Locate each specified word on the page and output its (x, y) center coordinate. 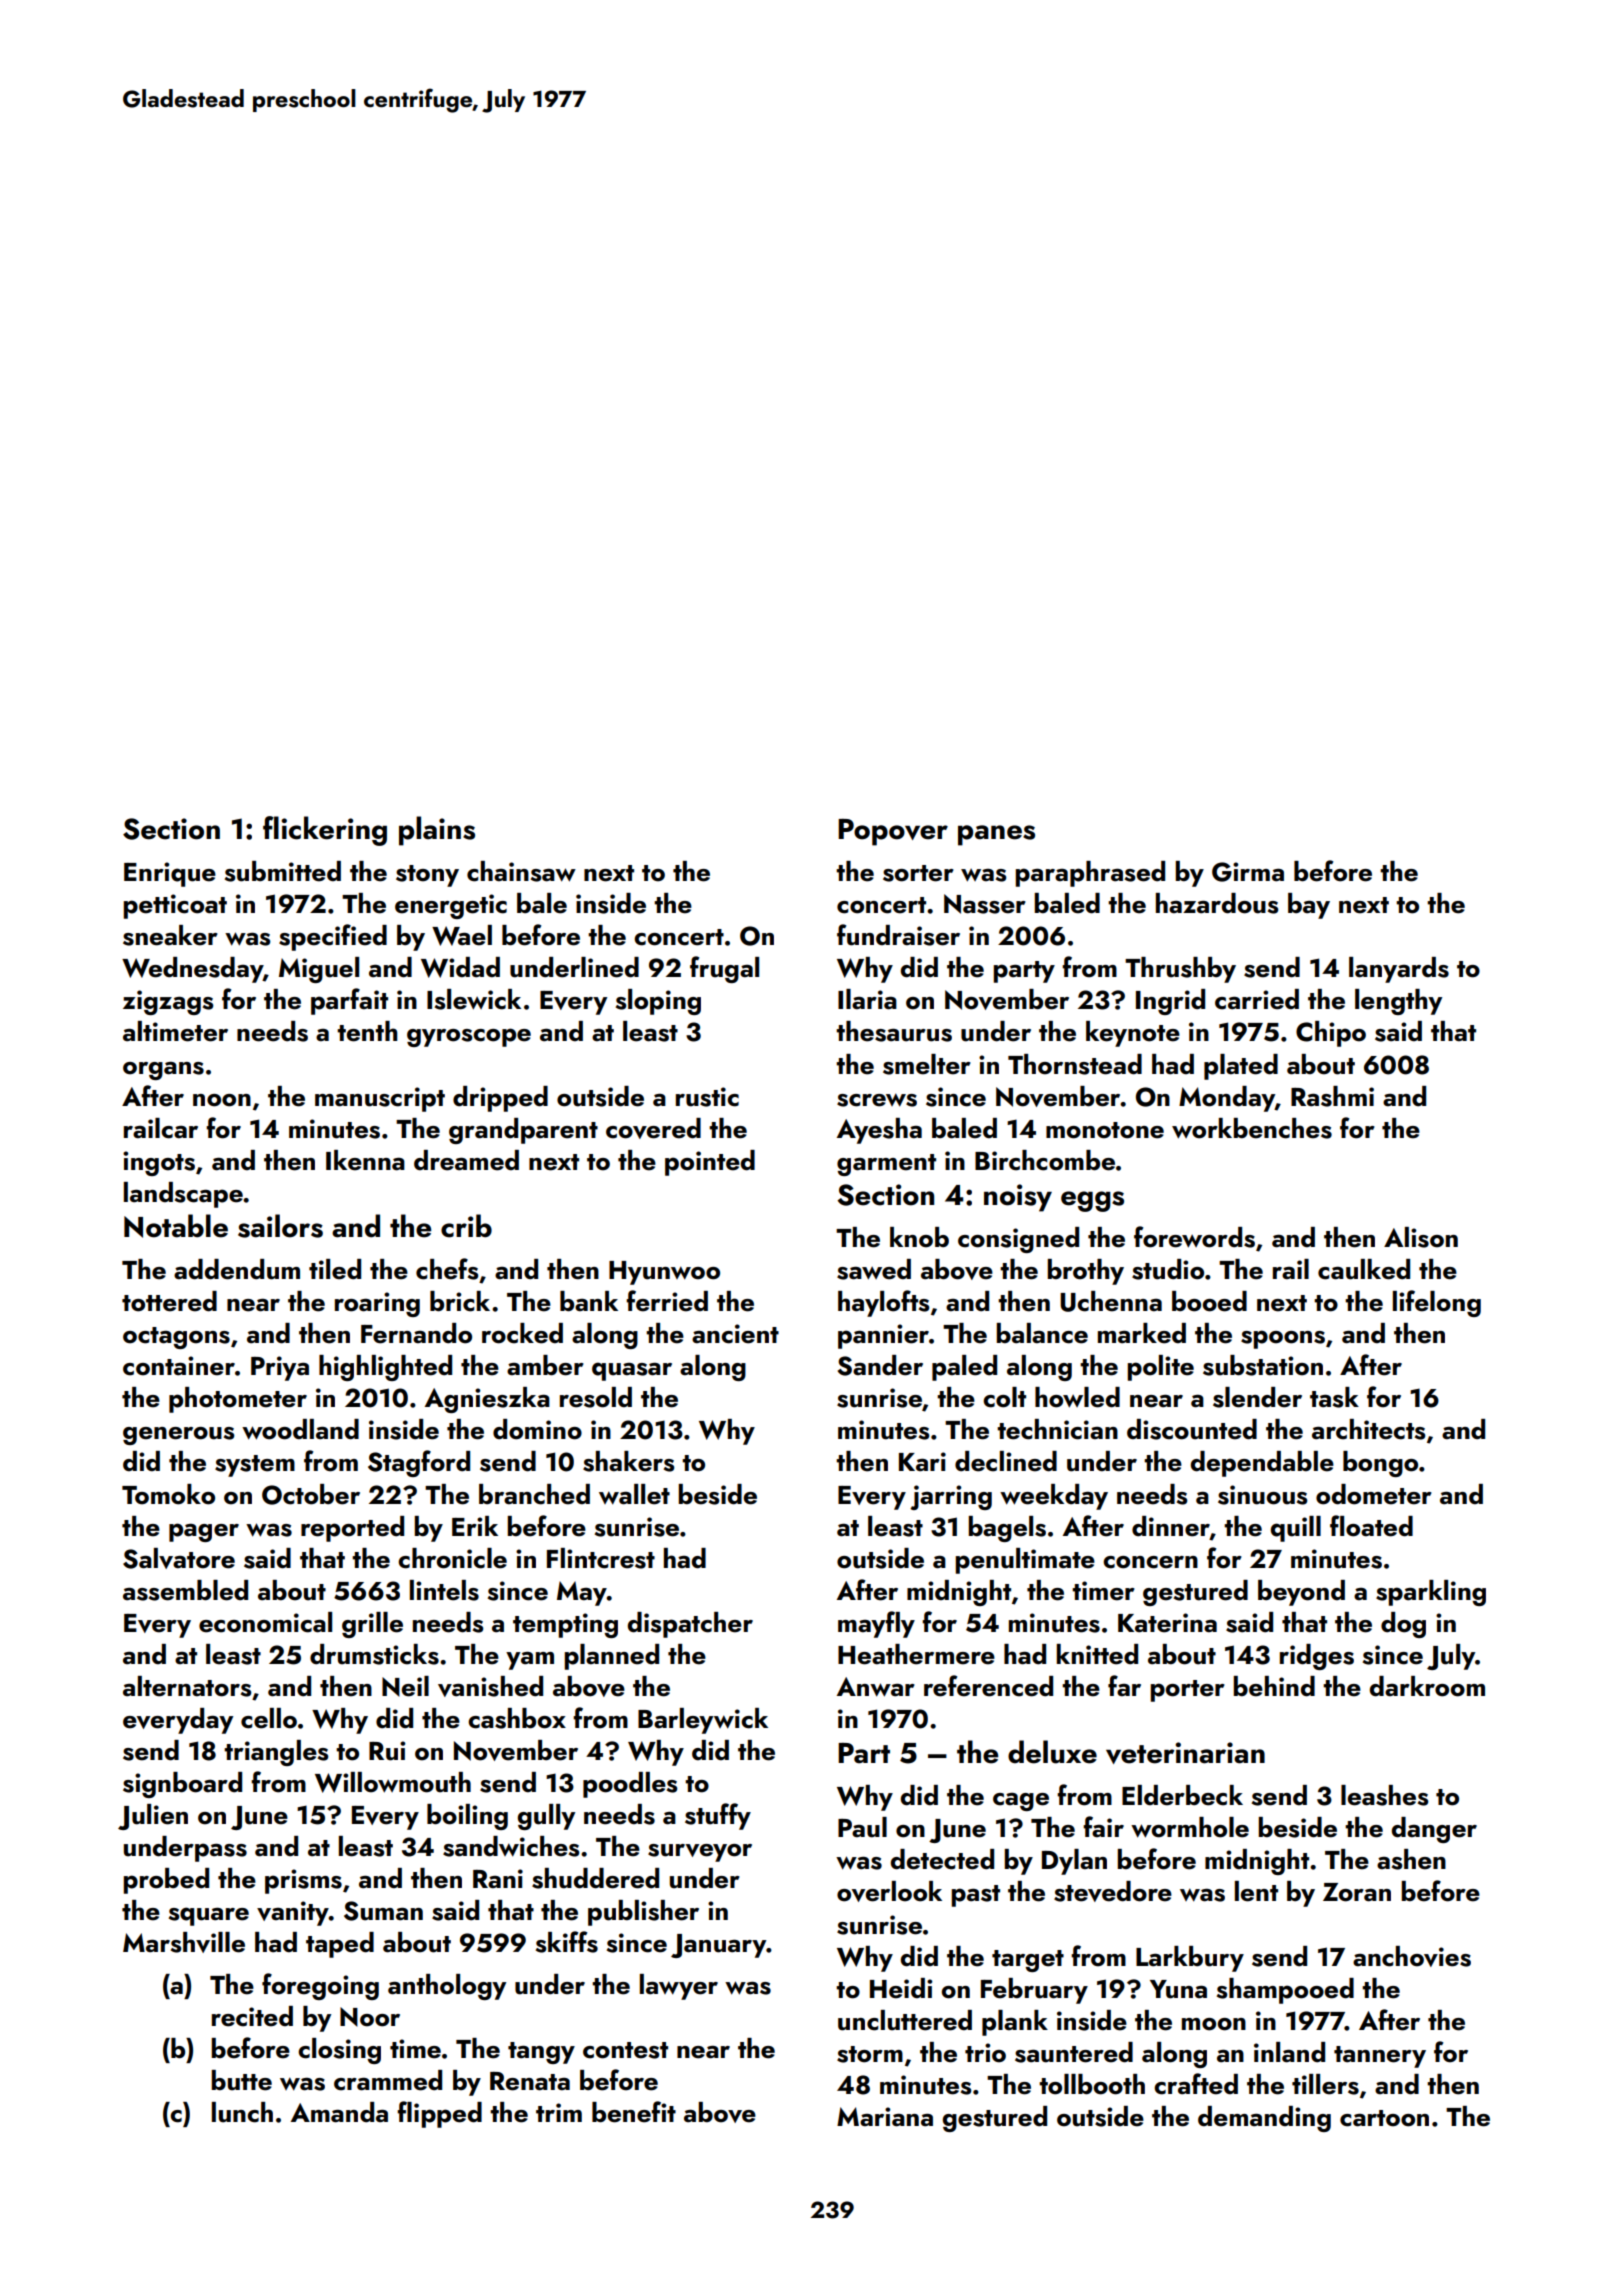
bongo (1380, 1464)
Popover (893, 832)
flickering (325, 831)
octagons (176, 1338)
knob (919, 1237)
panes (996, 835)
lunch (242, 2112)
